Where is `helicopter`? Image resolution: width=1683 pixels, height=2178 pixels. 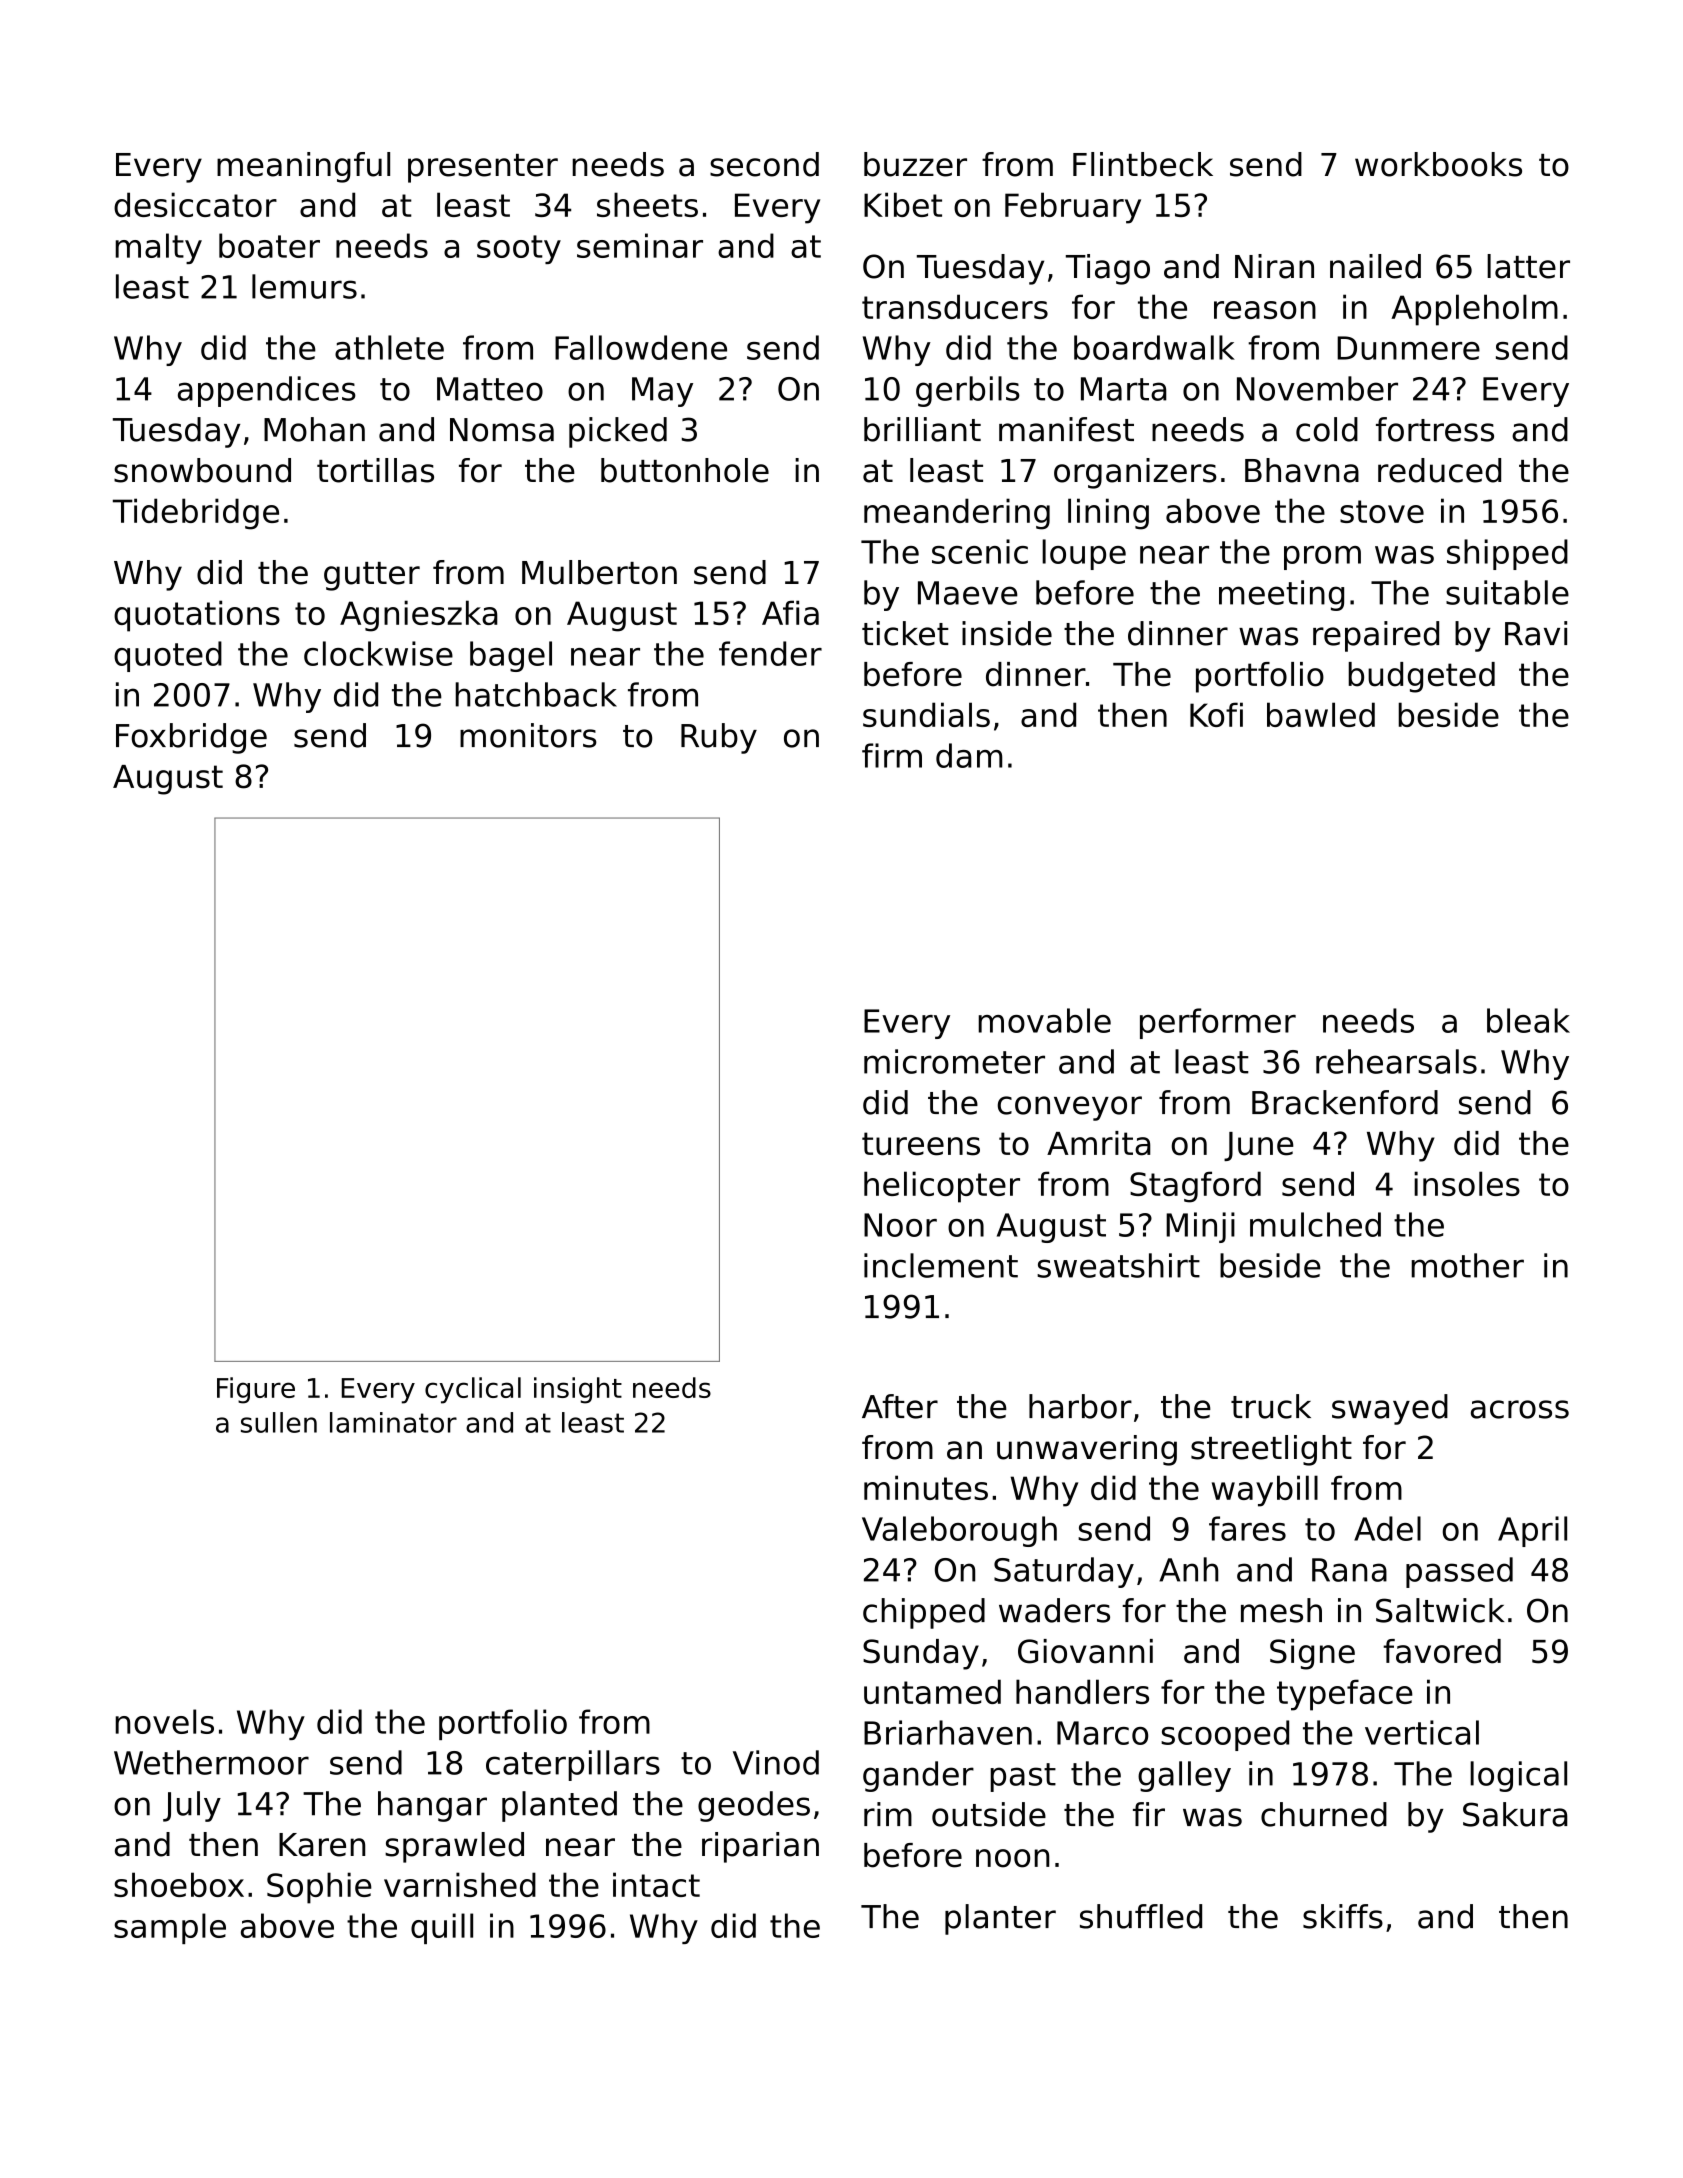
helicopter is located at coordinates (942, 1187).
